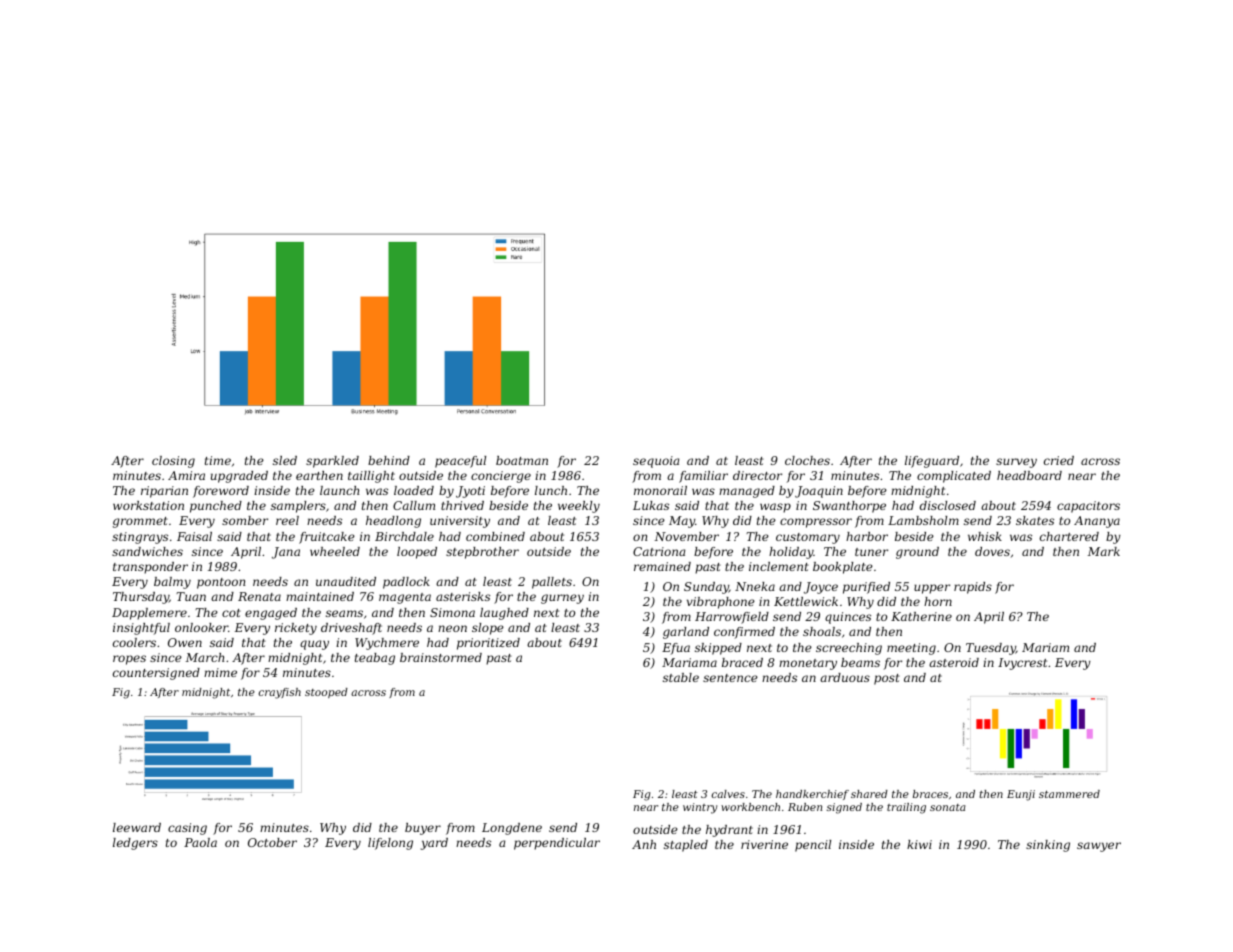  Describe the element at coordinates (700, 808) in the screenshot. I see `wintry` at that location.
